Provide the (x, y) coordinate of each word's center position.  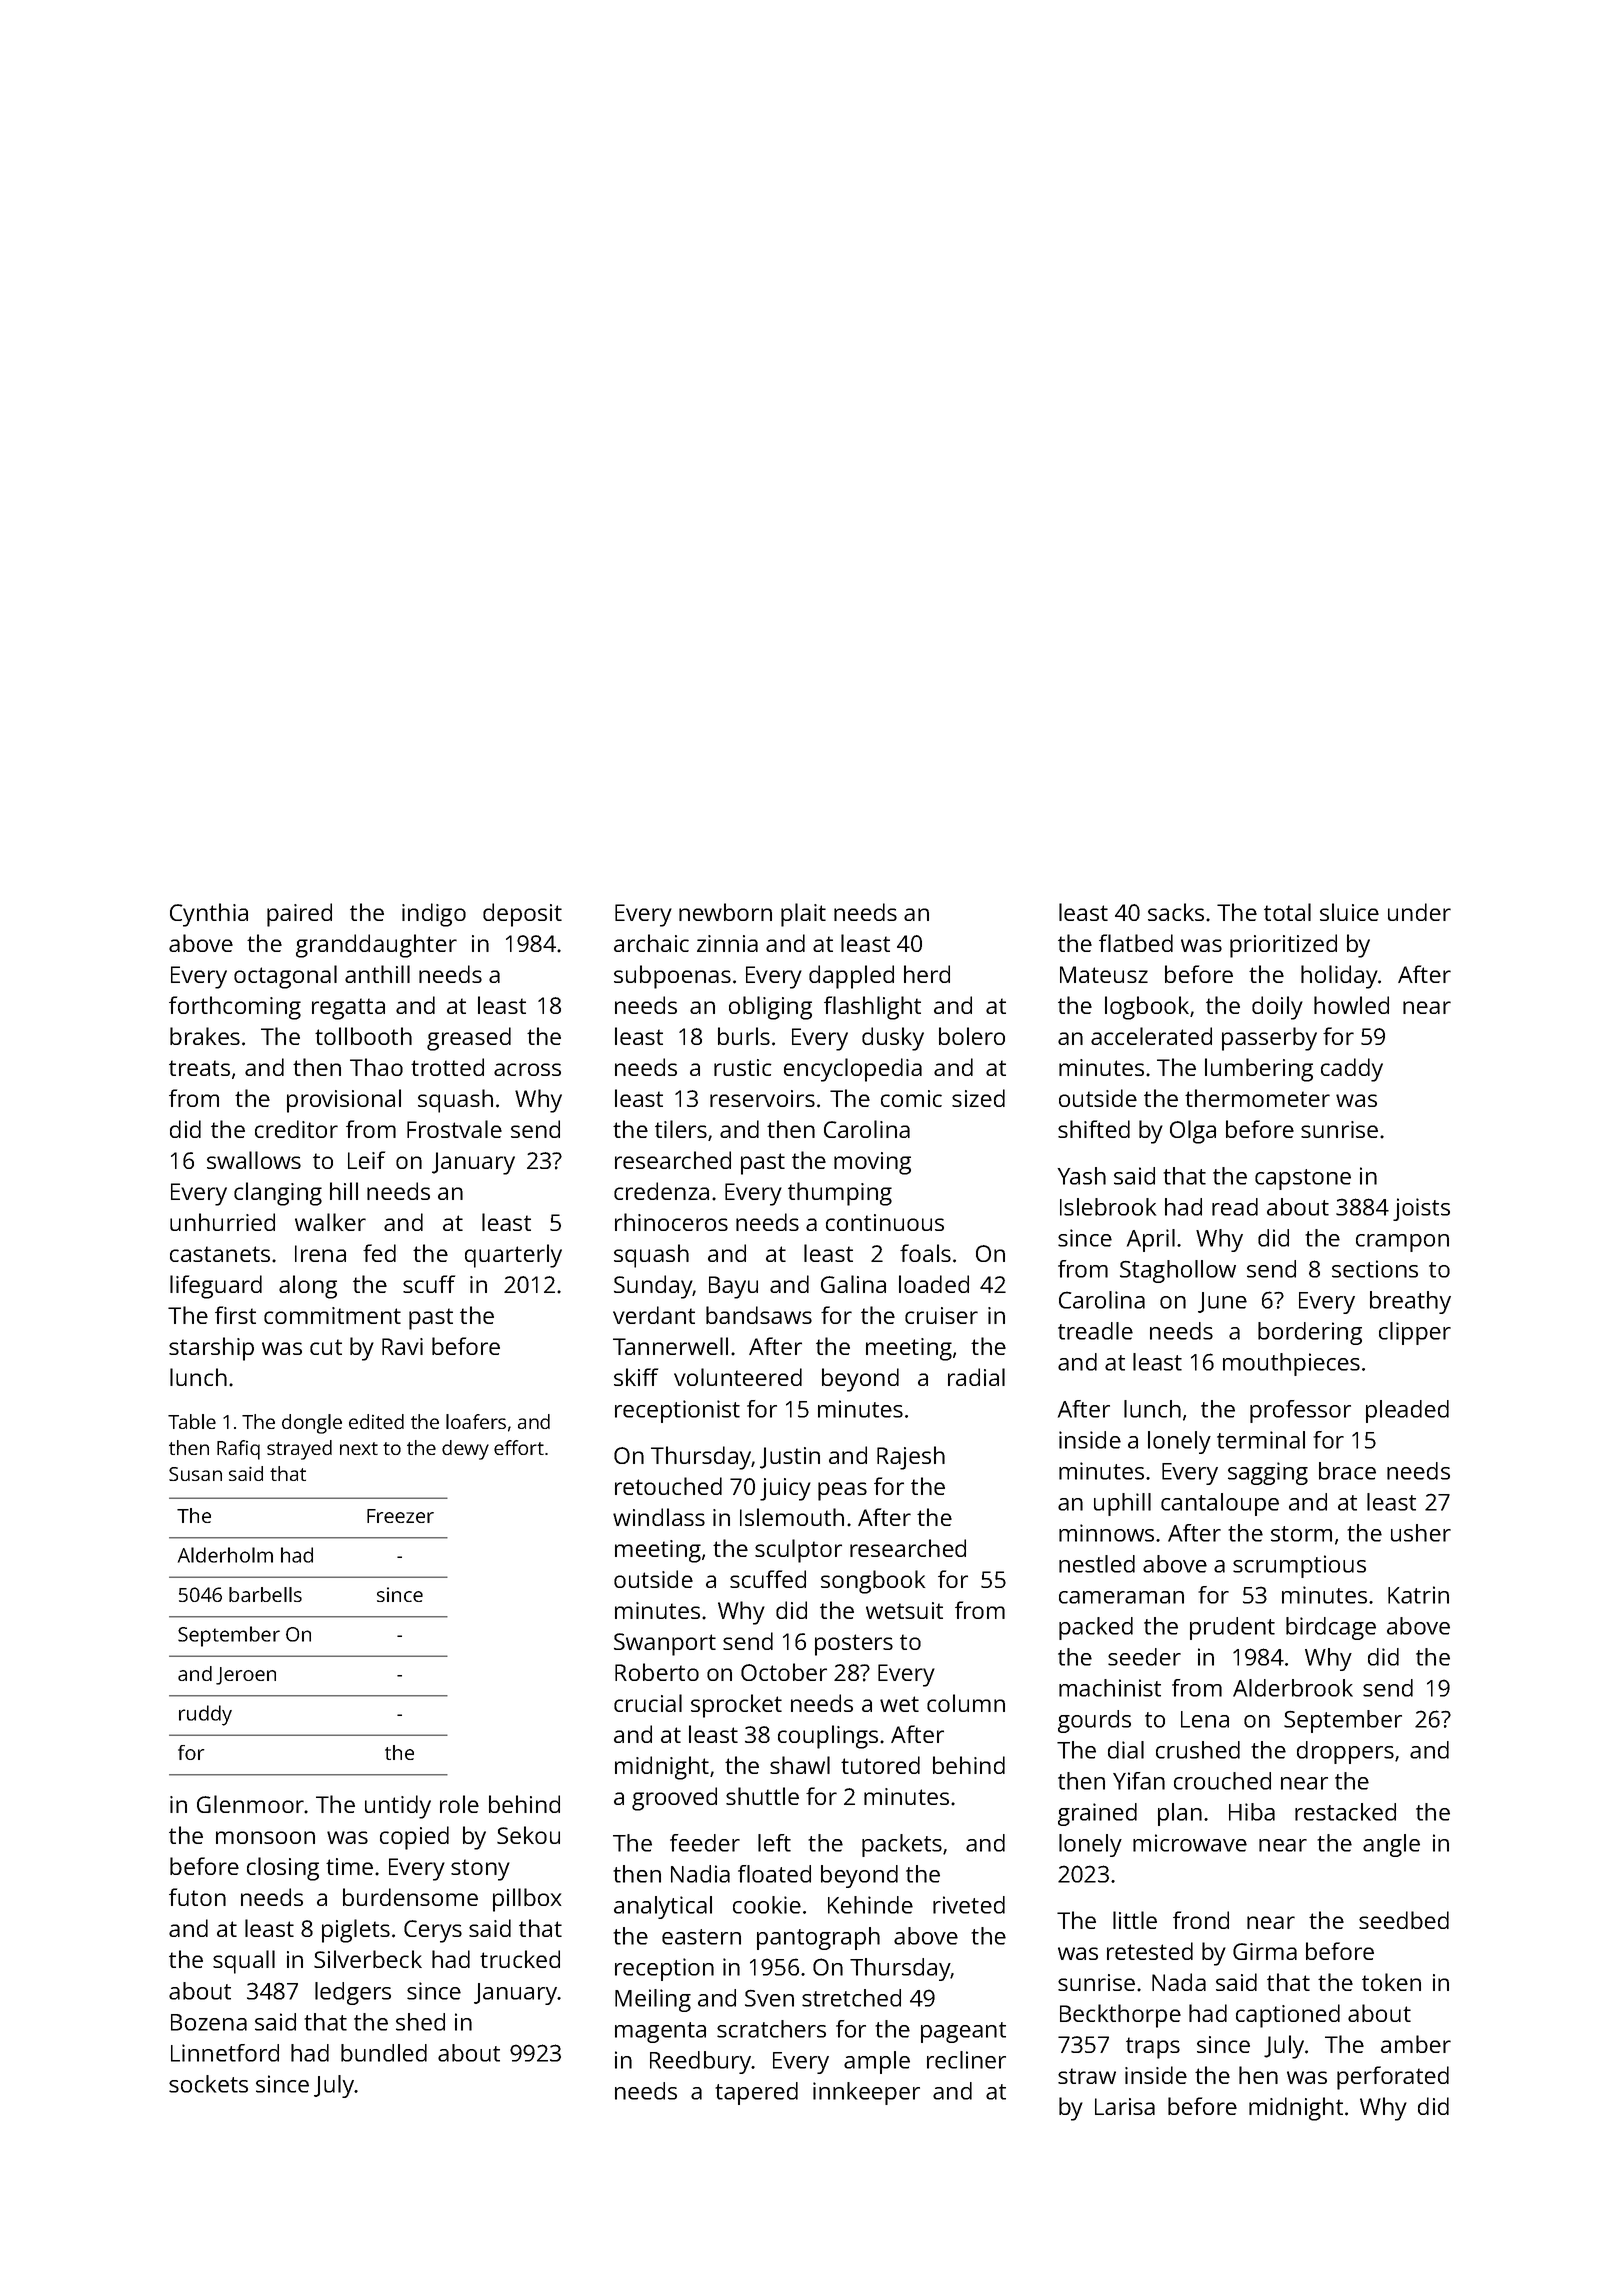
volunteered (738, 1377)
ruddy (205, 1715)
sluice (1349, 912)
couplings (828, 1737)
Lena (1205, 1719)
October (784, 1672)
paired (299, 915)
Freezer (400, 1516)
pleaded (1407, 1411)
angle (1391, 1845)
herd (927, 974)
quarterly (513, 1256)
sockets (208, 2084)
